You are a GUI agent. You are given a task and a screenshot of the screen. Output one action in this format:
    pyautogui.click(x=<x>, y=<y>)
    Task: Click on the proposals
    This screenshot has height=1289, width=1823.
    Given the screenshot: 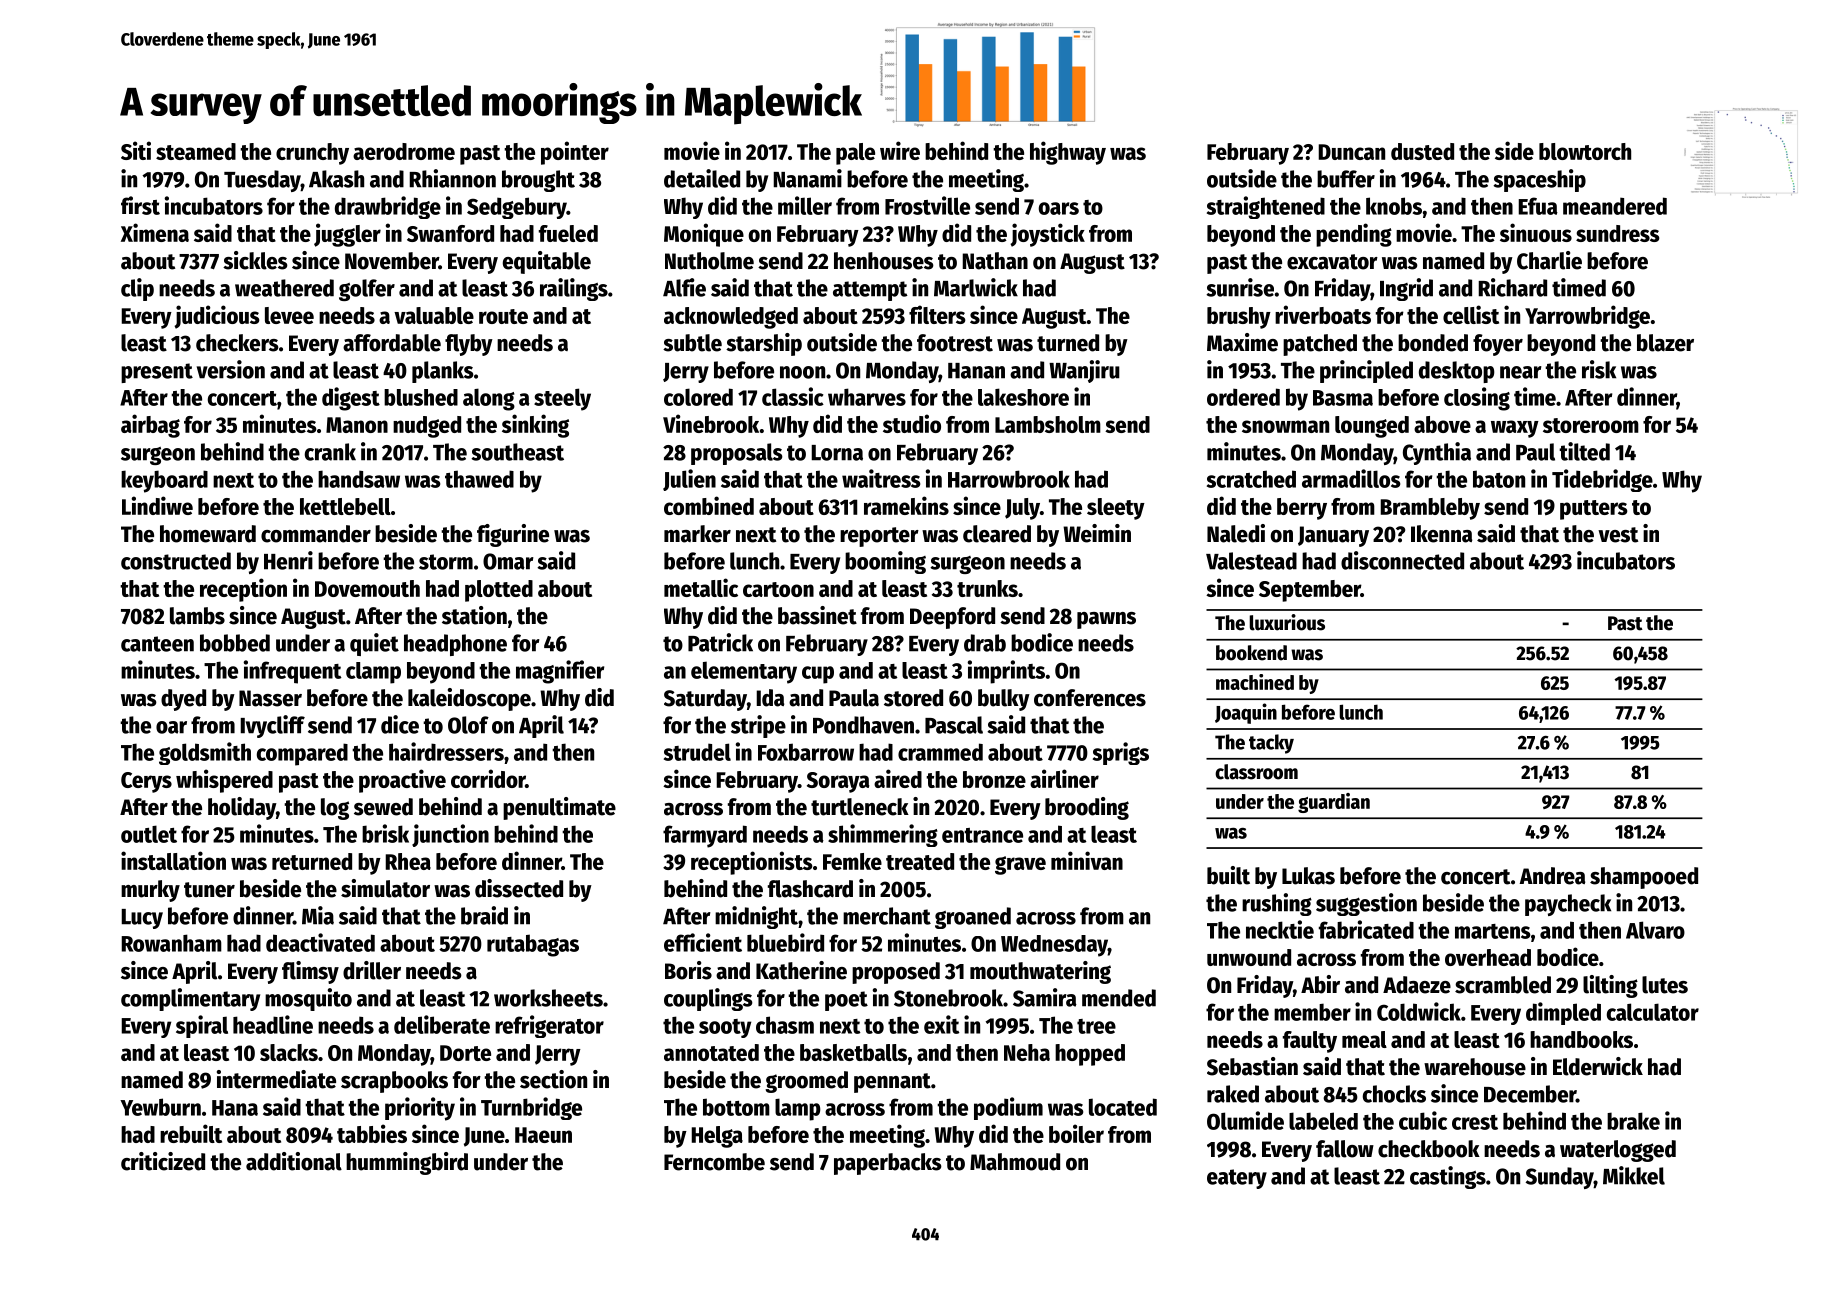 What is the action you would take?
    pyautogui.click(x=737, y=454)
